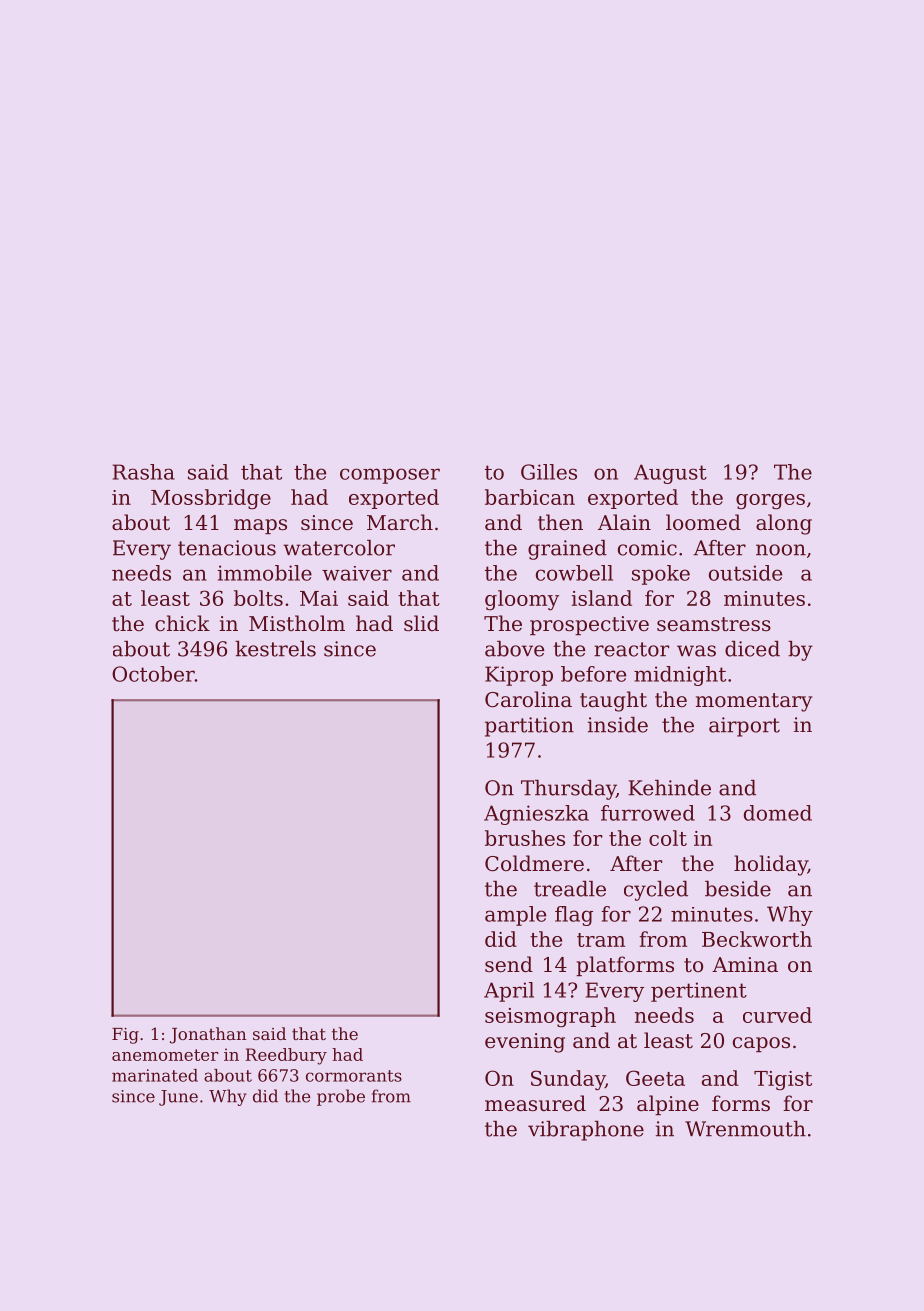  I want to click on October, so click(153, 674).
